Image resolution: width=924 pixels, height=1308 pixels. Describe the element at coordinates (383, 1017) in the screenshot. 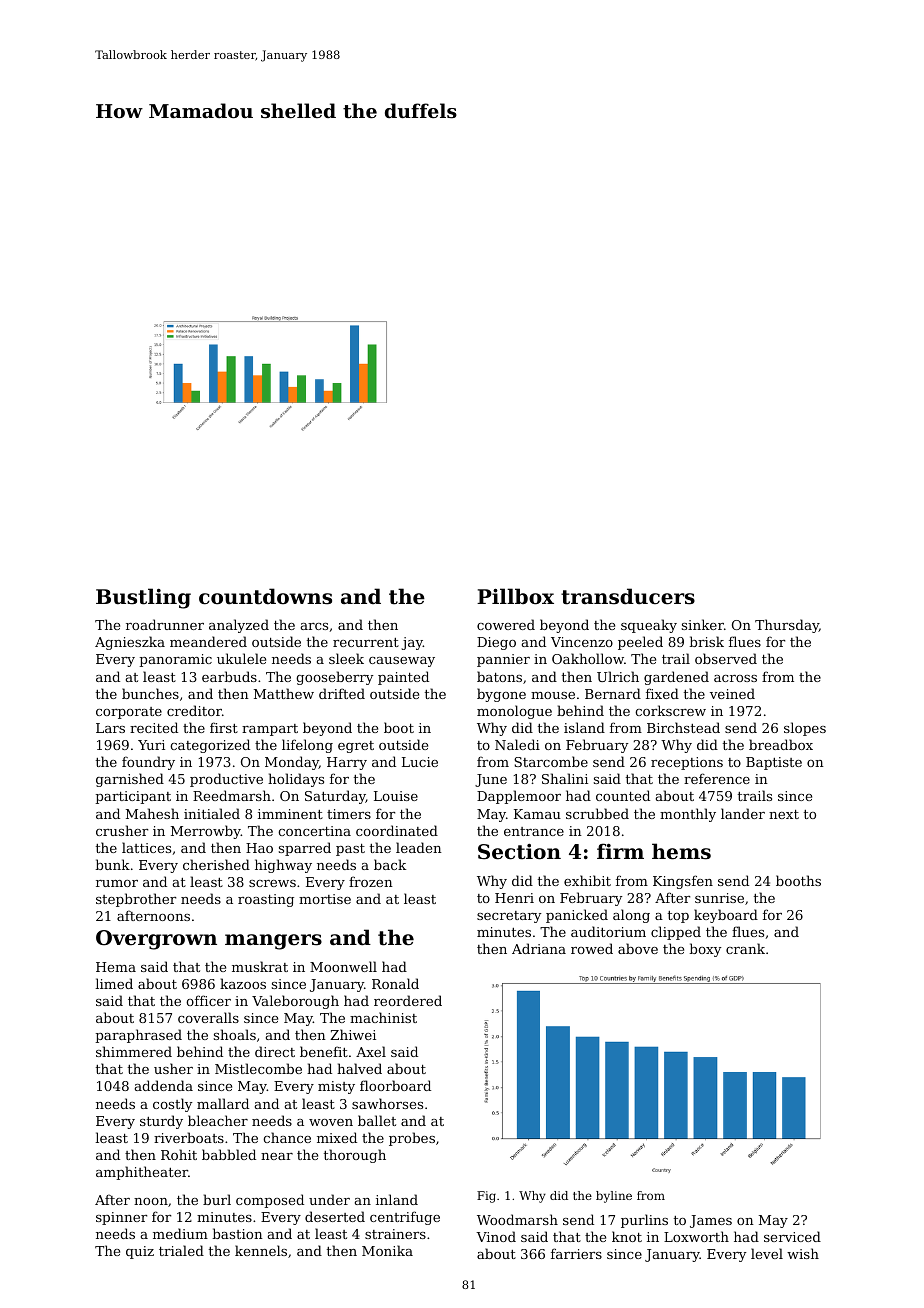

I see `machinist` at that location.
